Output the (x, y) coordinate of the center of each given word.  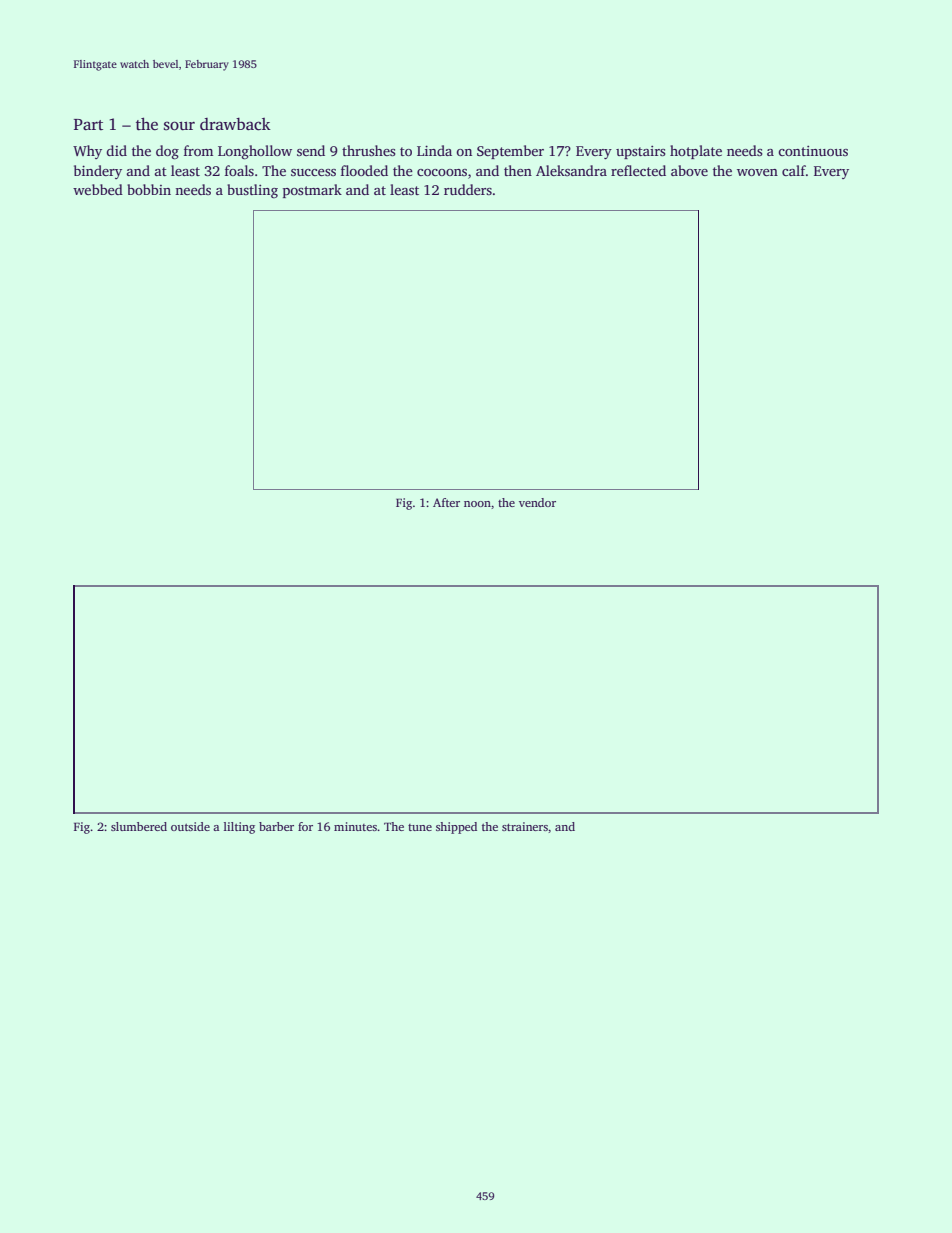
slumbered (139, 826)
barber (276, 826)
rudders (468, 189)
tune (420, 827)
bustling (252, 191)
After (446, 502)
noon (477, 504)
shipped (456, 828)
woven (757, 172)
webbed (98, 189)
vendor (537, 502)
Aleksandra (571, 170)
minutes (355, 826)
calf (794, 170)
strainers (525, 826)
